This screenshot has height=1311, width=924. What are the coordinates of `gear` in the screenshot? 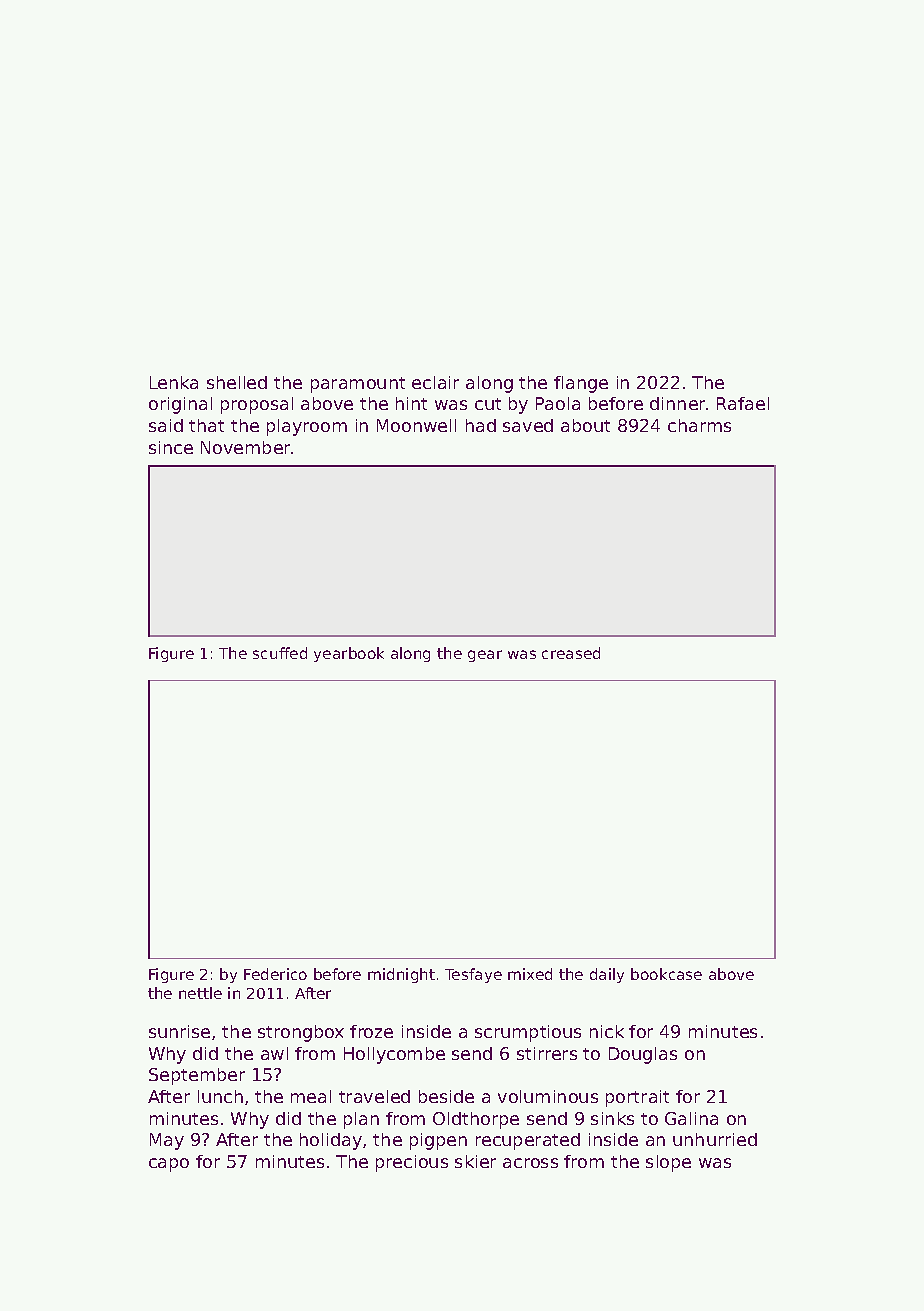 It's located at (485, 656).
